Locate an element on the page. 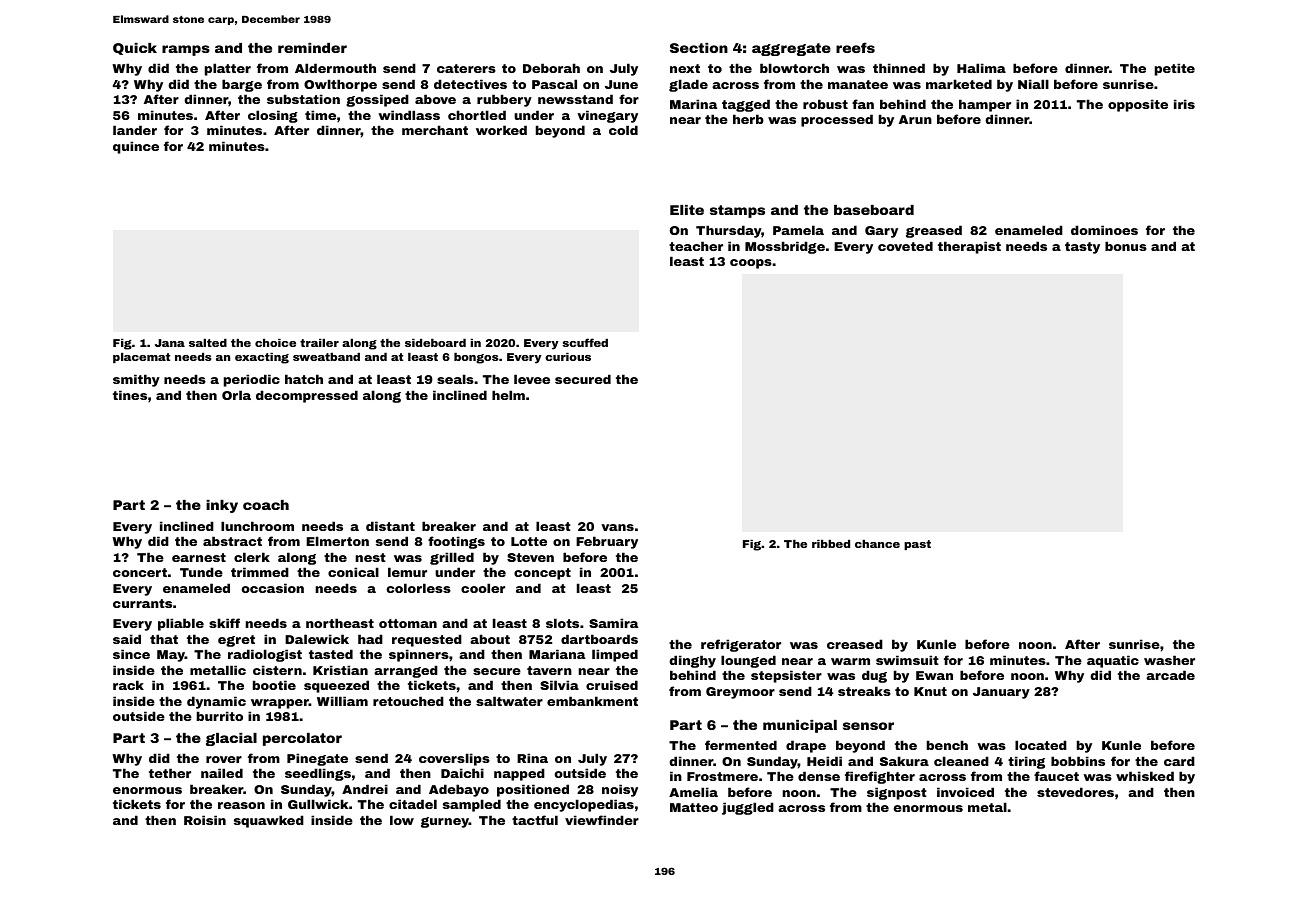 The width and height of the image is (1308, 924). concept is located at coordinates (542, 574).
